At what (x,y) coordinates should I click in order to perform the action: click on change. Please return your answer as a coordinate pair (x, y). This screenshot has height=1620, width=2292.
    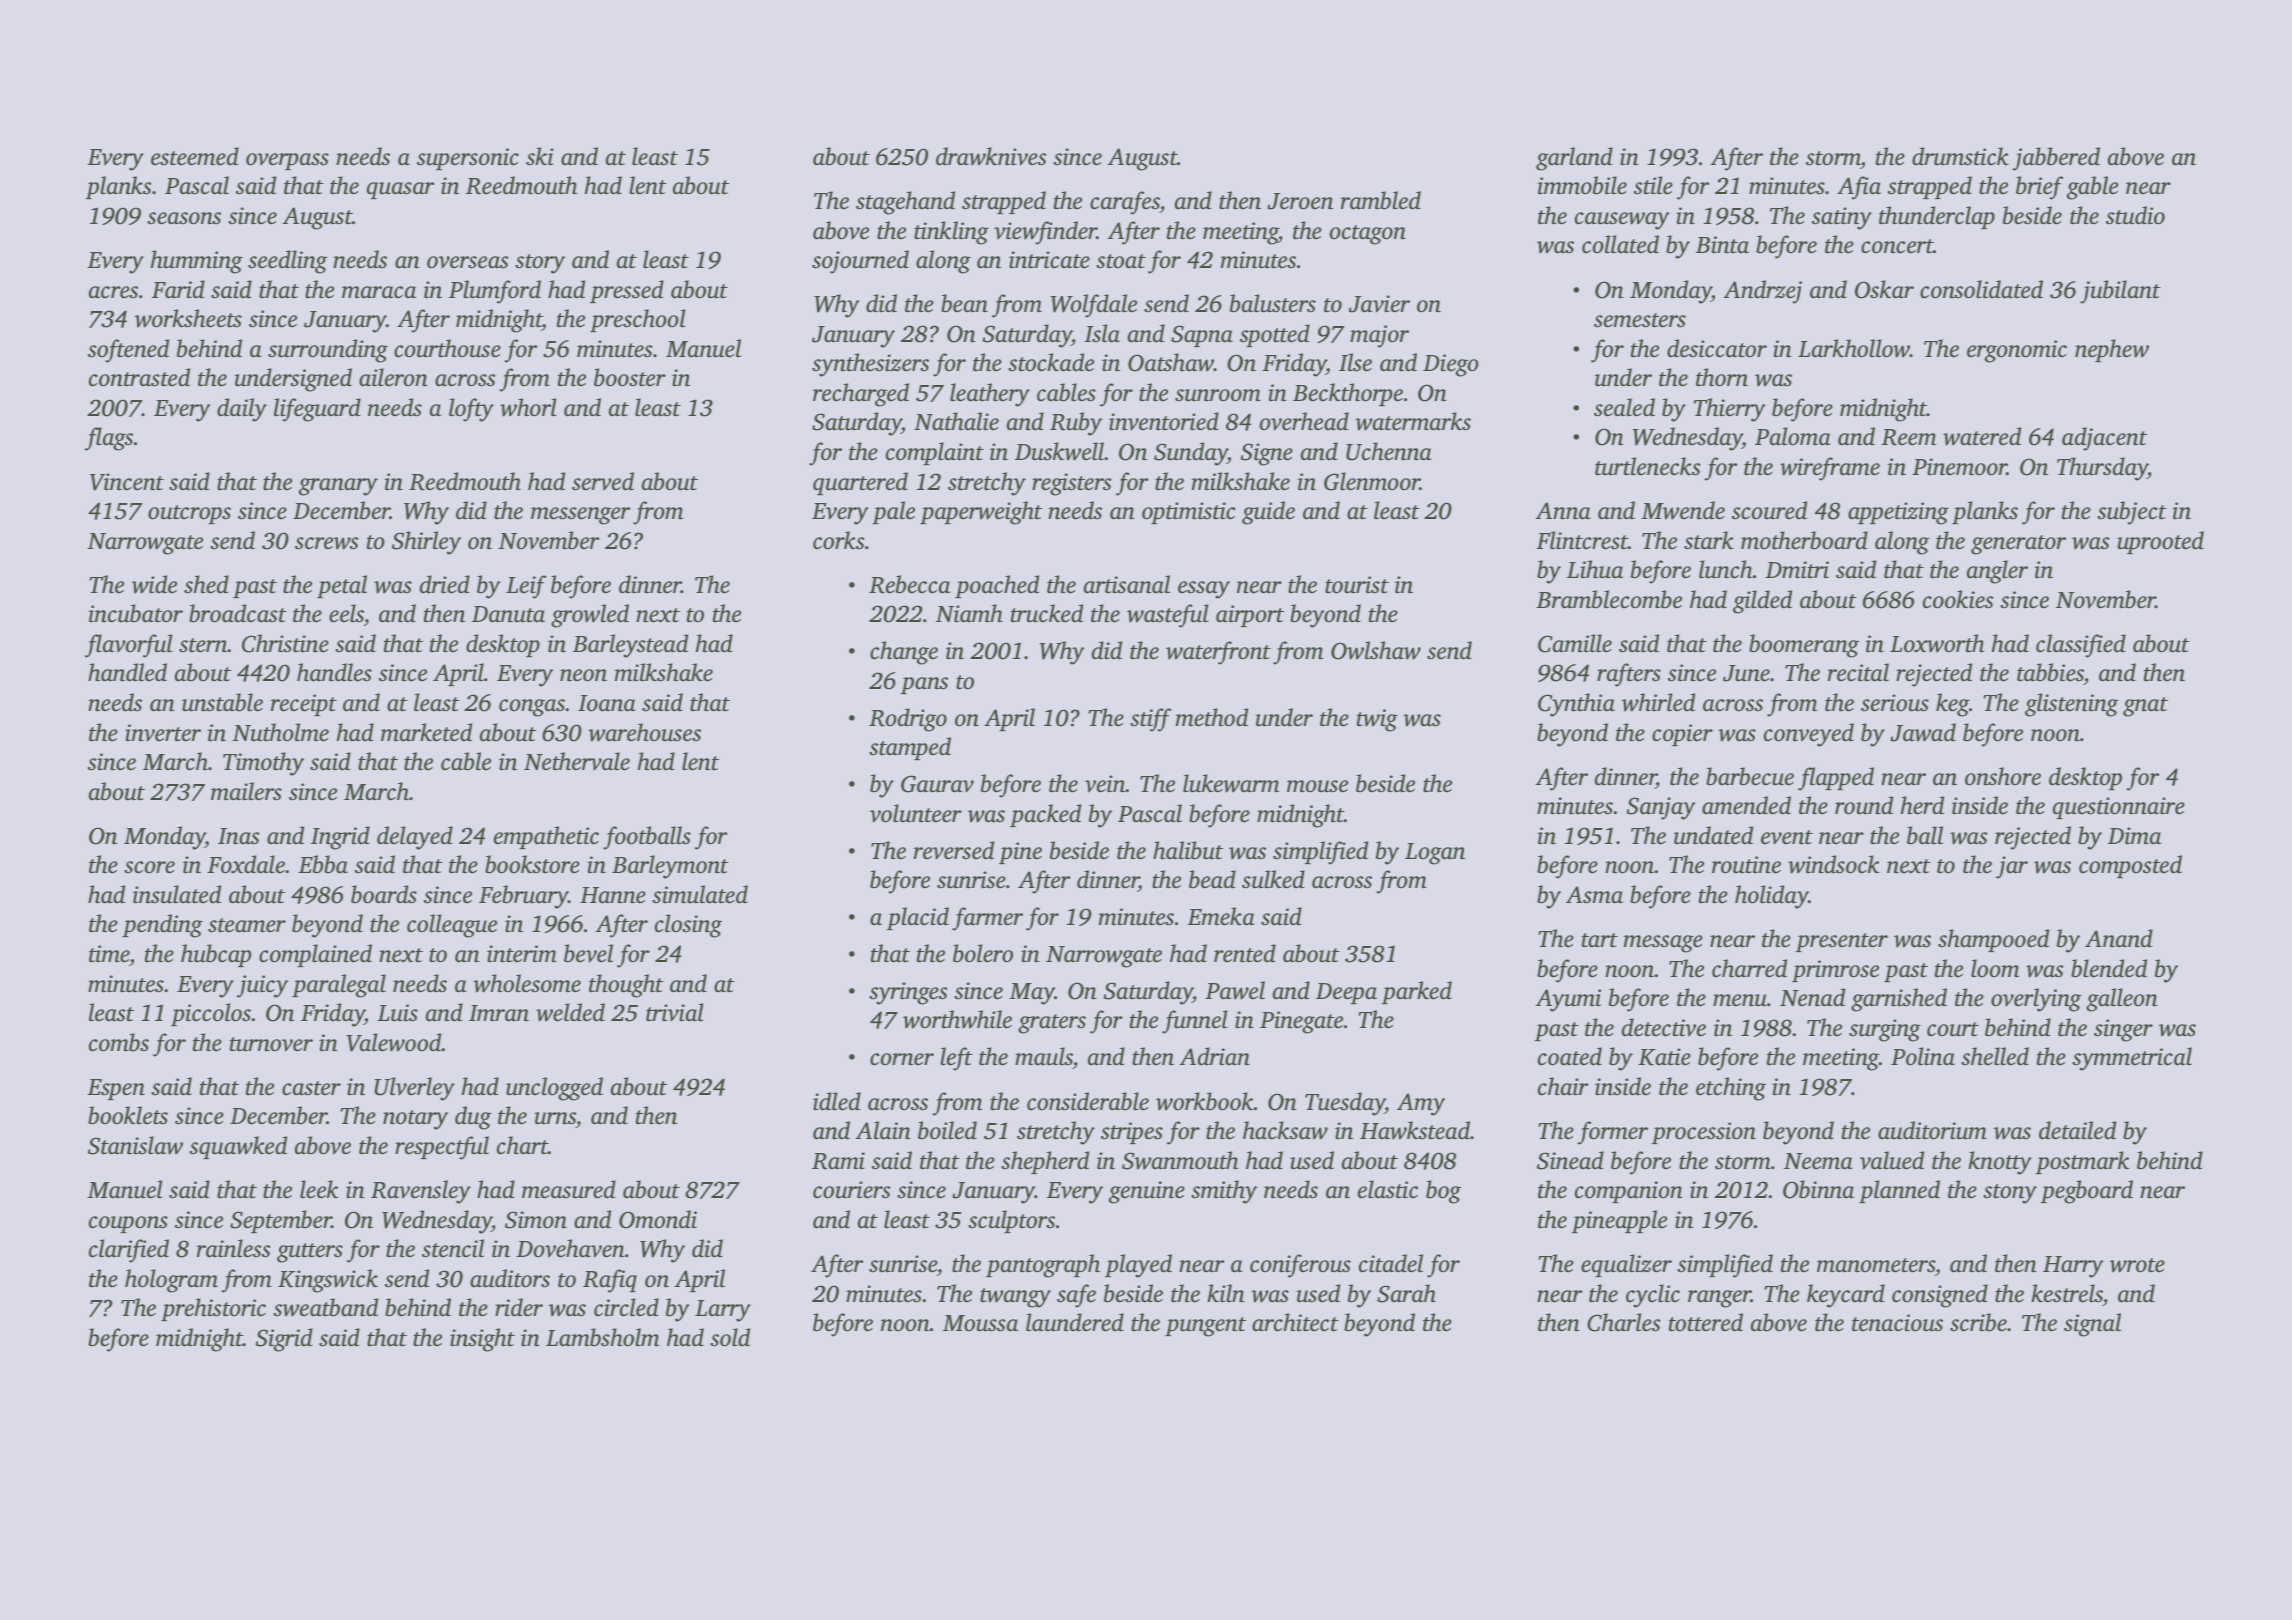
    Looking at the image, I should click on (904, 653).
